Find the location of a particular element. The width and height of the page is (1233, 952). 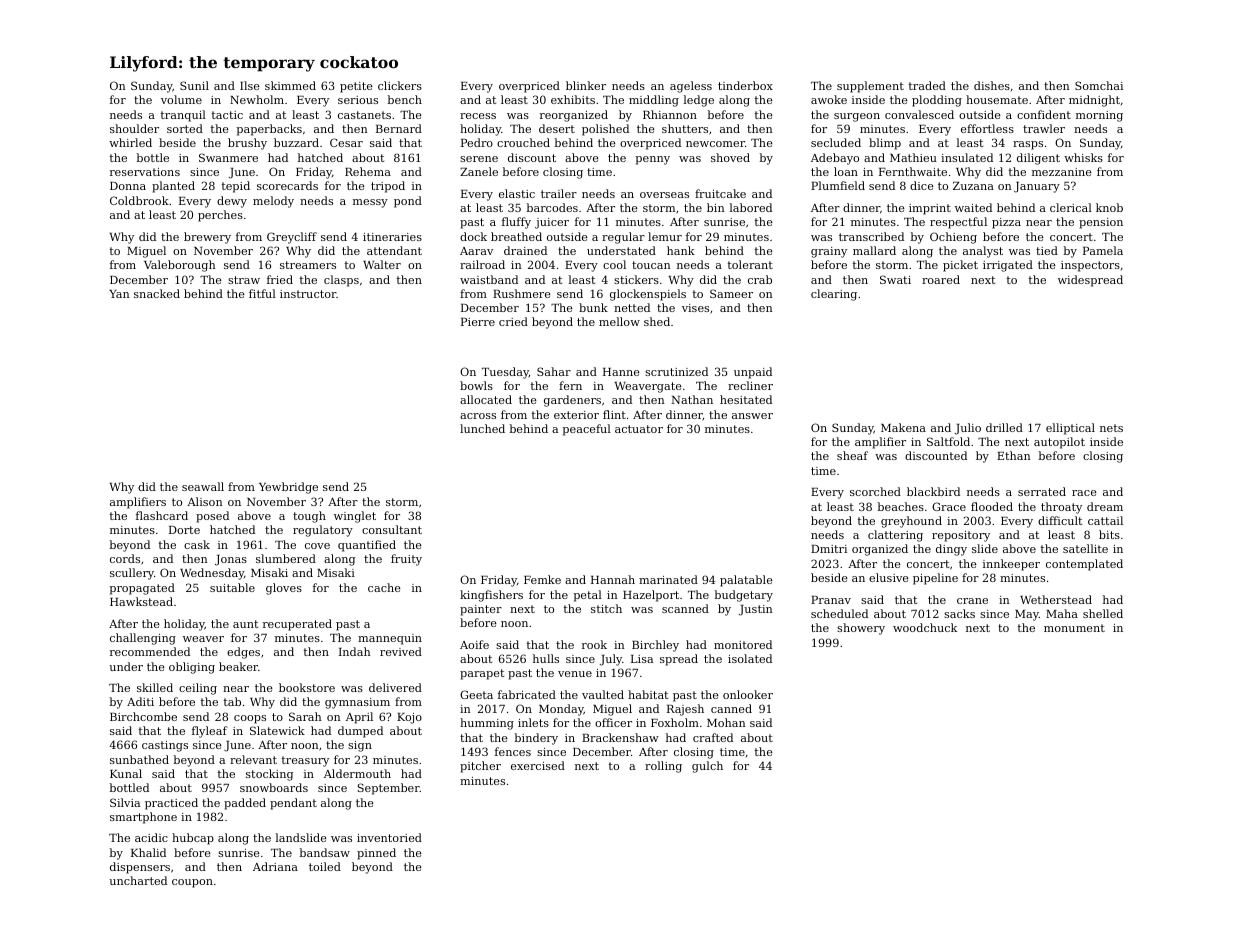

vaulted is located at coordinates (603, 694).
